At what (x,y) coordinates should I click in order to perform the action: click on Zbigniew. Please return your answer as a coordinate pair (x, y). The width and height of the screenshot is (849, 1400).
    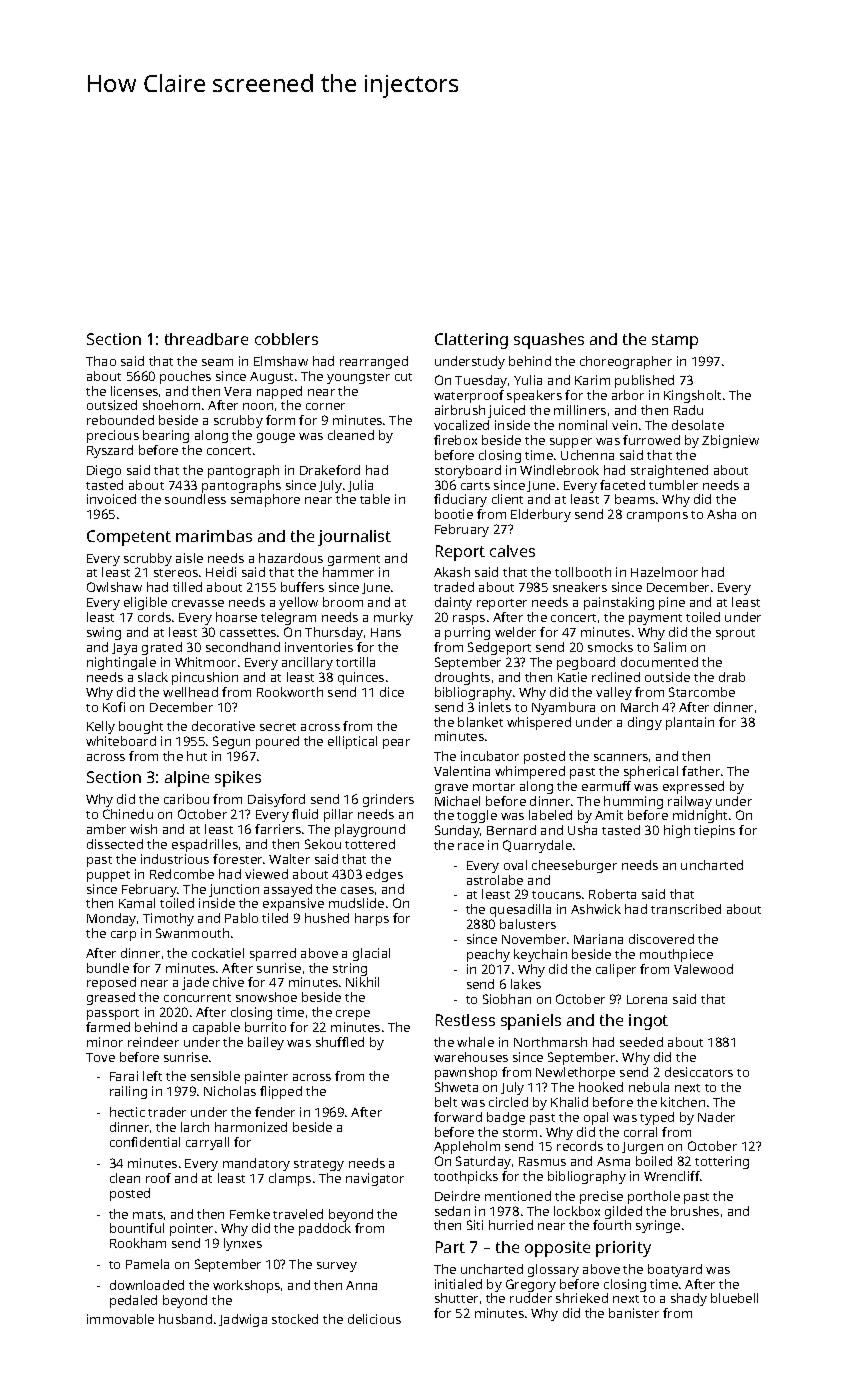
    Looking at the image, I should click on (730, 441).
